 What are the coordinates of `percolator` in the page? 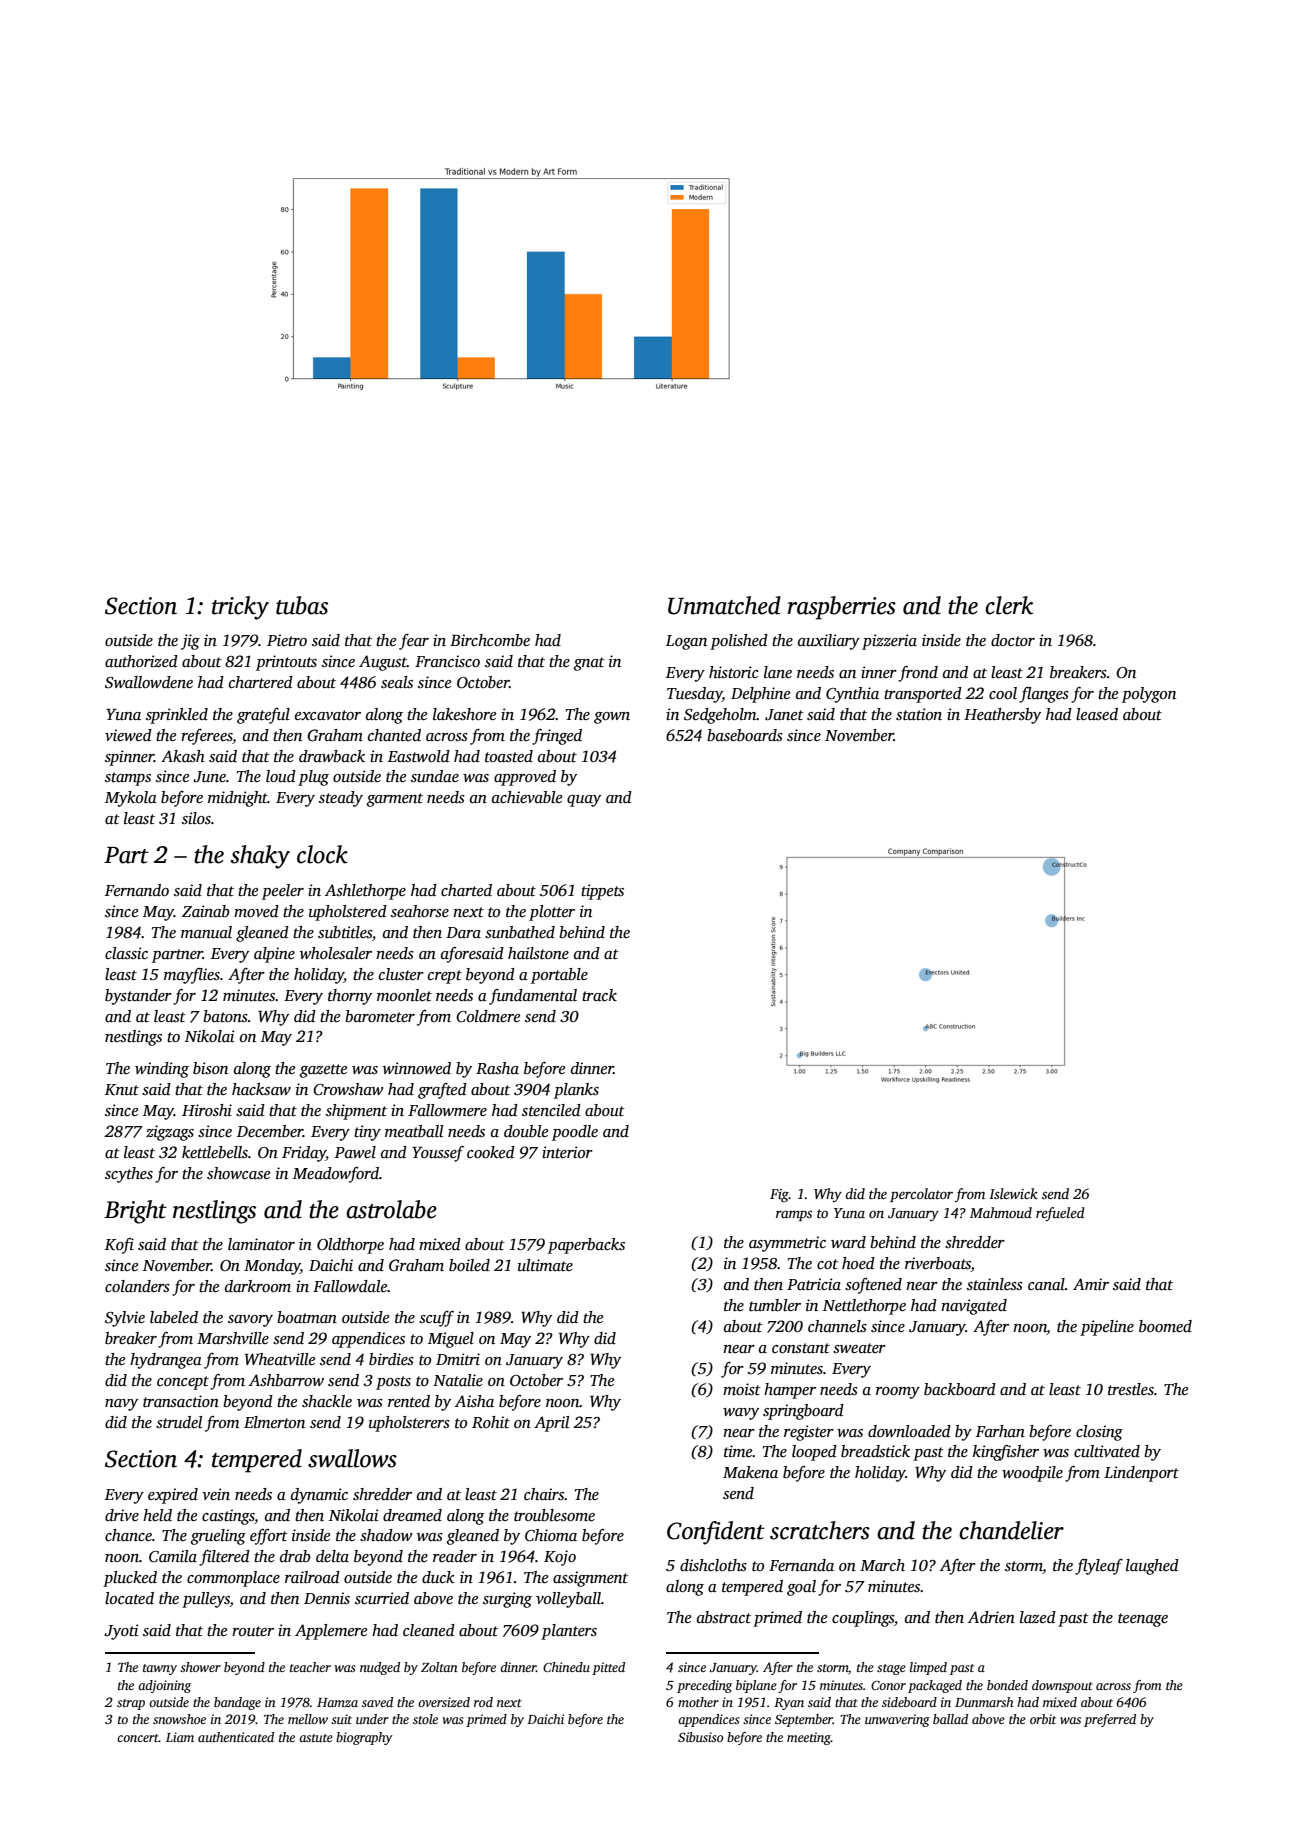 It's located at (921, 1195).
